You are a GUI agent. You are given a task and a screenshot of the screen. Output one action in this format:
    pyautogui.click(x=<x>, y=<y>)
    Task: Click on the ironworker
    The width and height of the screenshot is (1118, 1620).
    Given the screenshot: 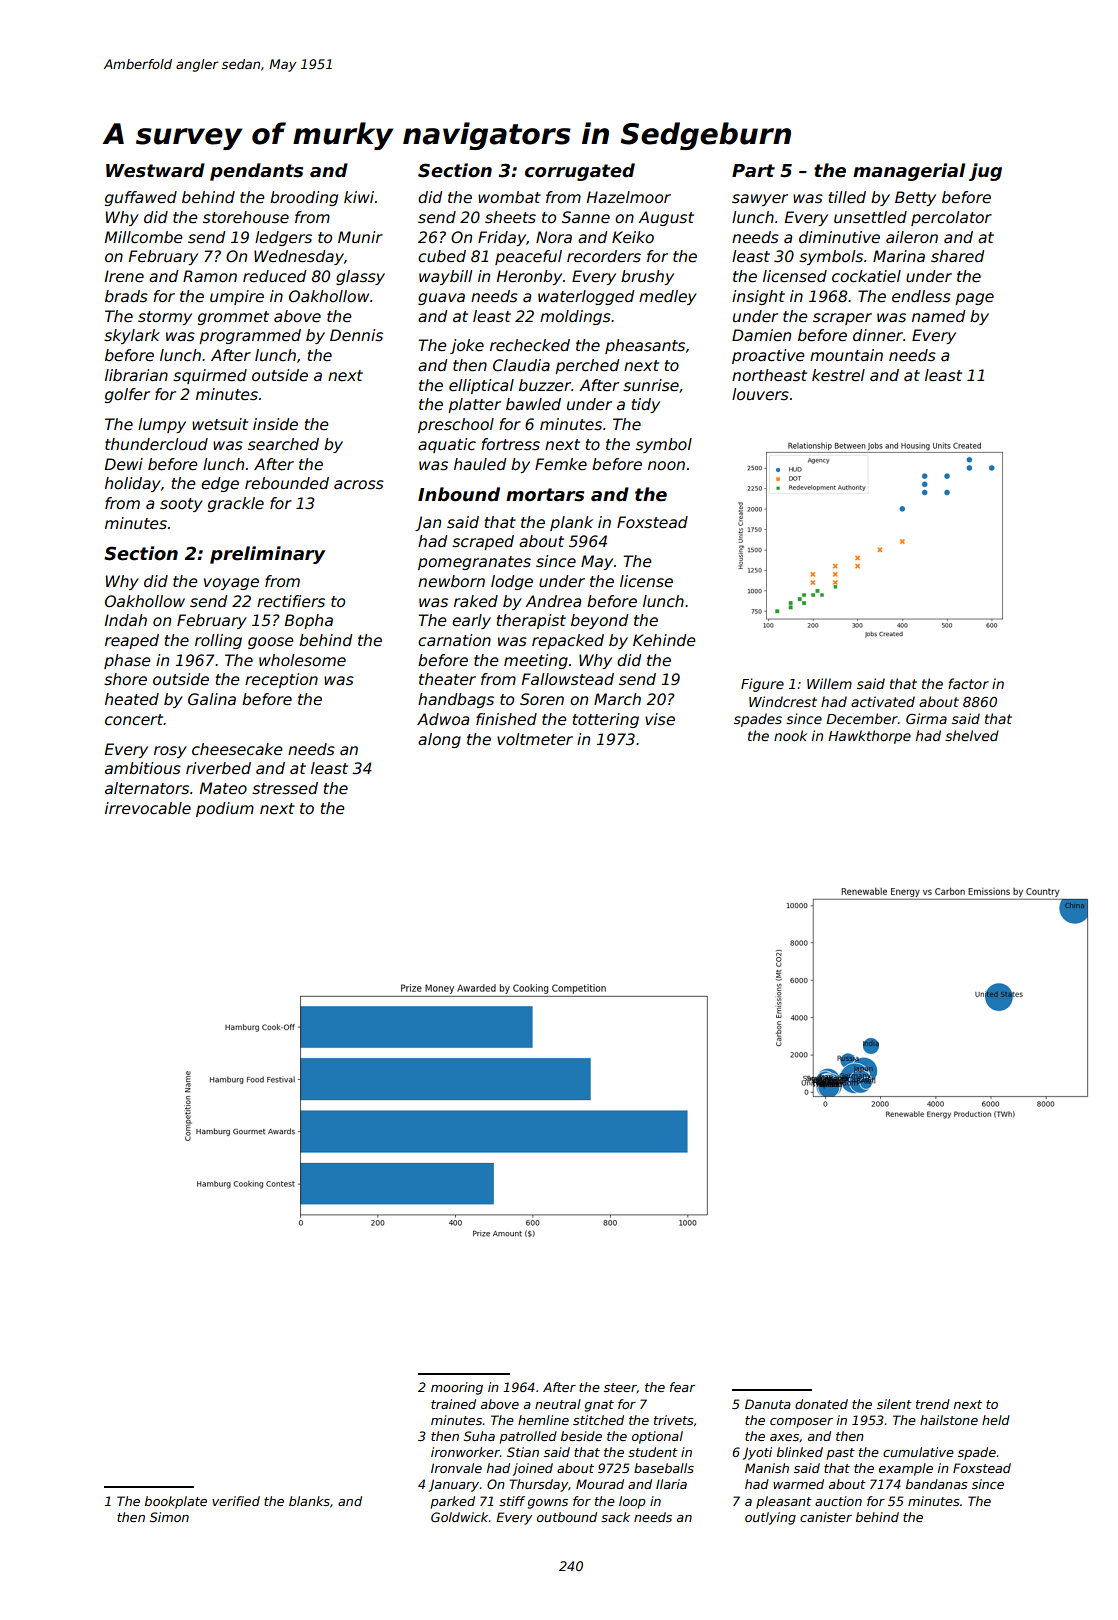 What is the action you would take?
    pyautogui.click(x=465, y=1452)
